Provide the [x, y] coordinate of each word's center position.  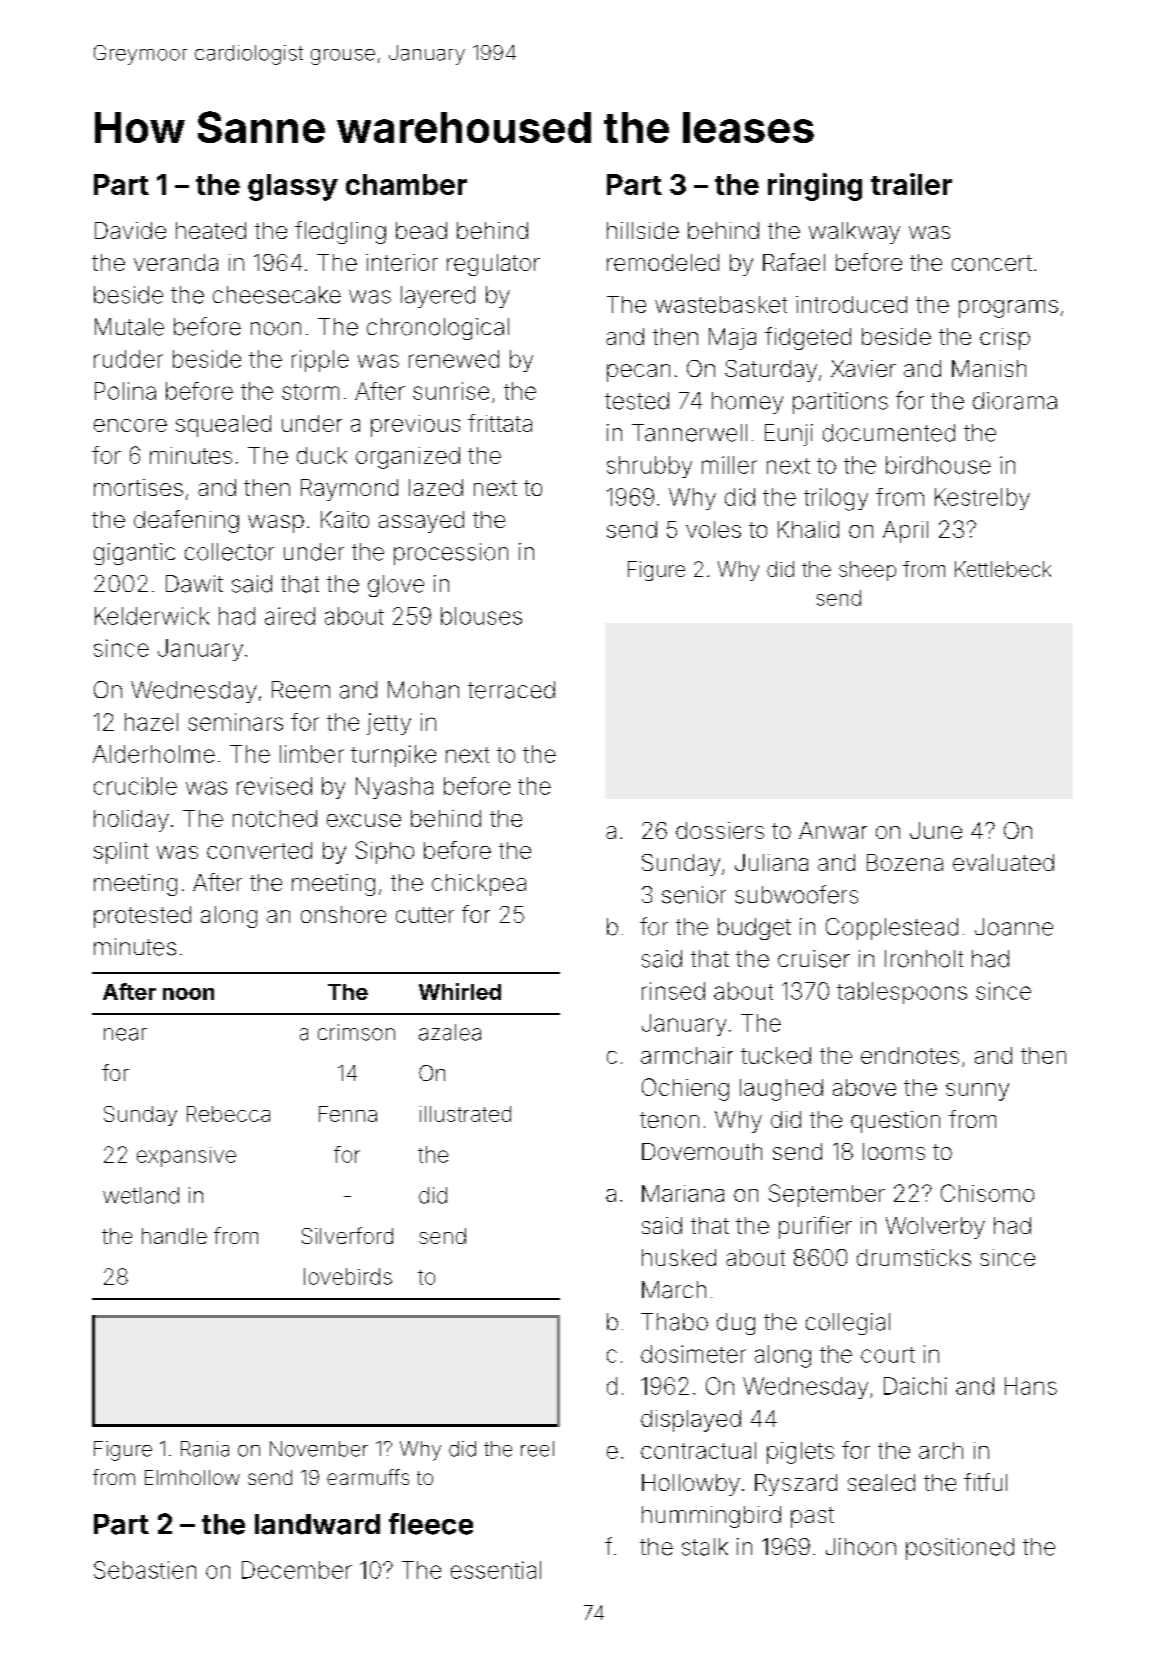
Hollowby [691, 1485]
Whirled [460, 991]
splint [121, 853]
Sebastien [145, 1570]
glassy [293, 187]
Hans [1031, 1386]
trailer [911, 184]
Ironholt [924, 959]
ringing [815, 187]
